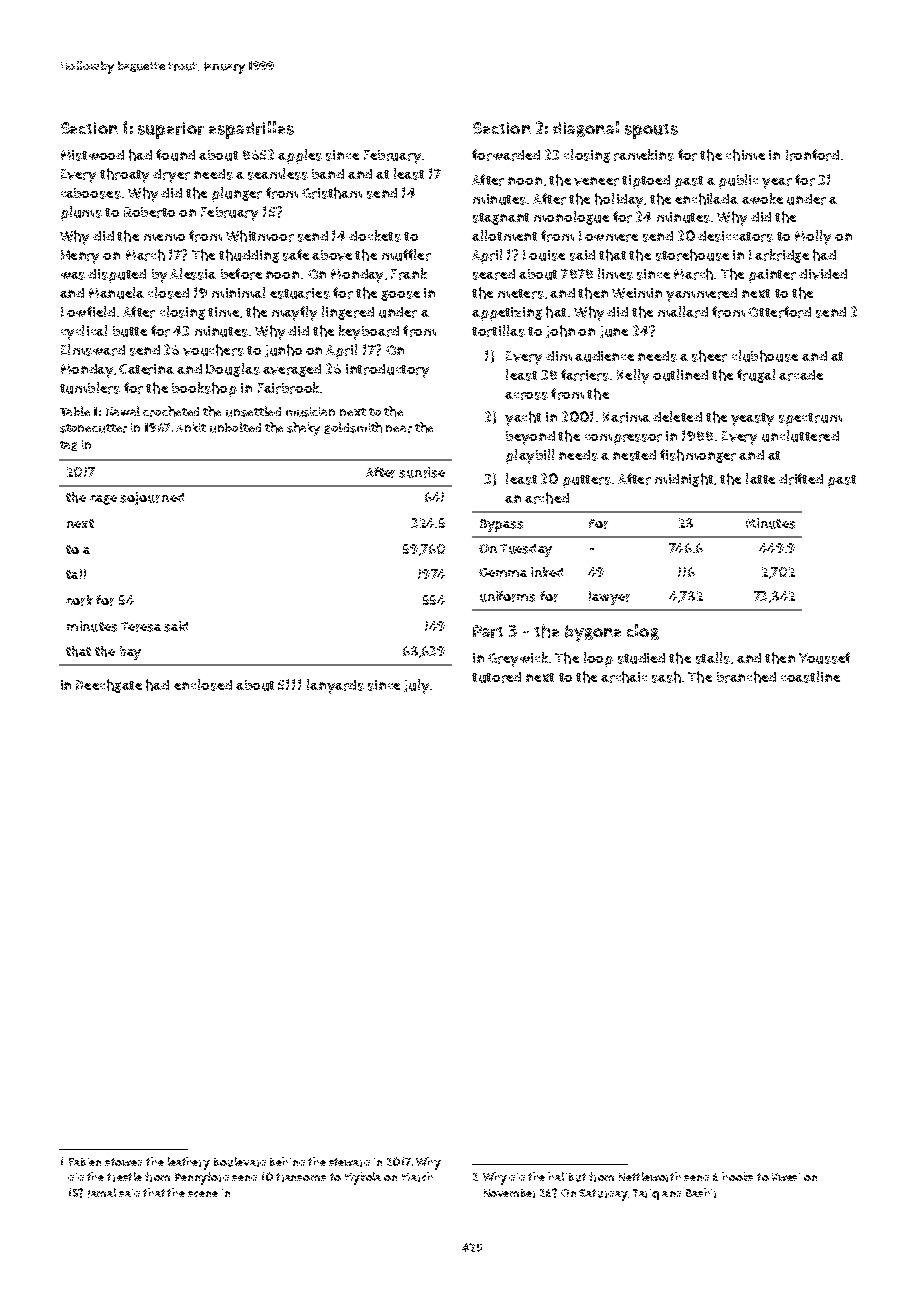 The width and height of the document is (924, 1308). I want to click on Kwesi, so click(786, 1177).
